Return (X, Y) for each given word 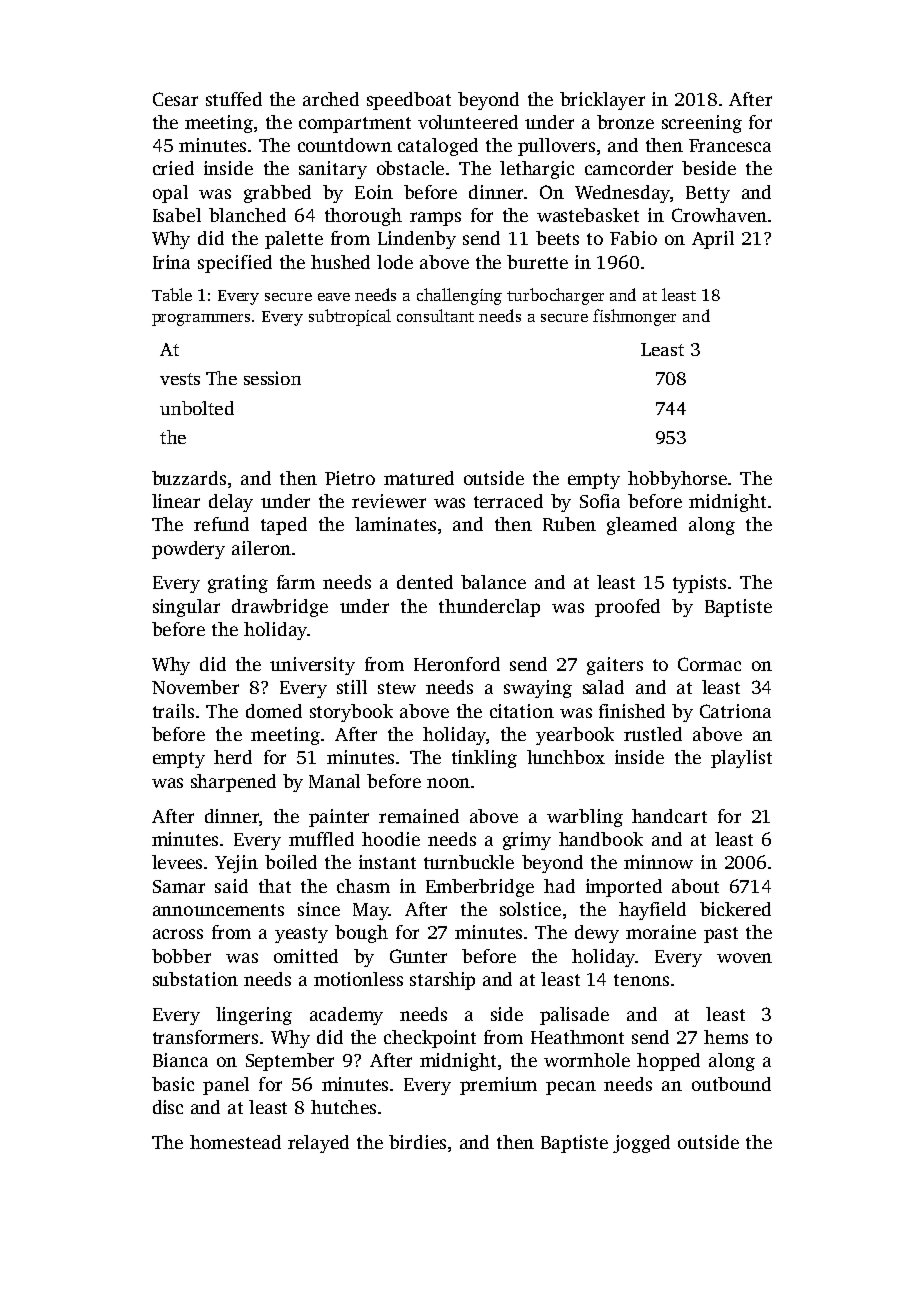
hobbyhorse (677, 480)
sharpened (233, 783)
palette (294, 240)
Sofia (600, 501)
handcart (669, 816)
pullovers (556, 147)
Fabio (633, 238)
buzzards (189, 478)
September (290, 1062)
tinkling (484, 759)
